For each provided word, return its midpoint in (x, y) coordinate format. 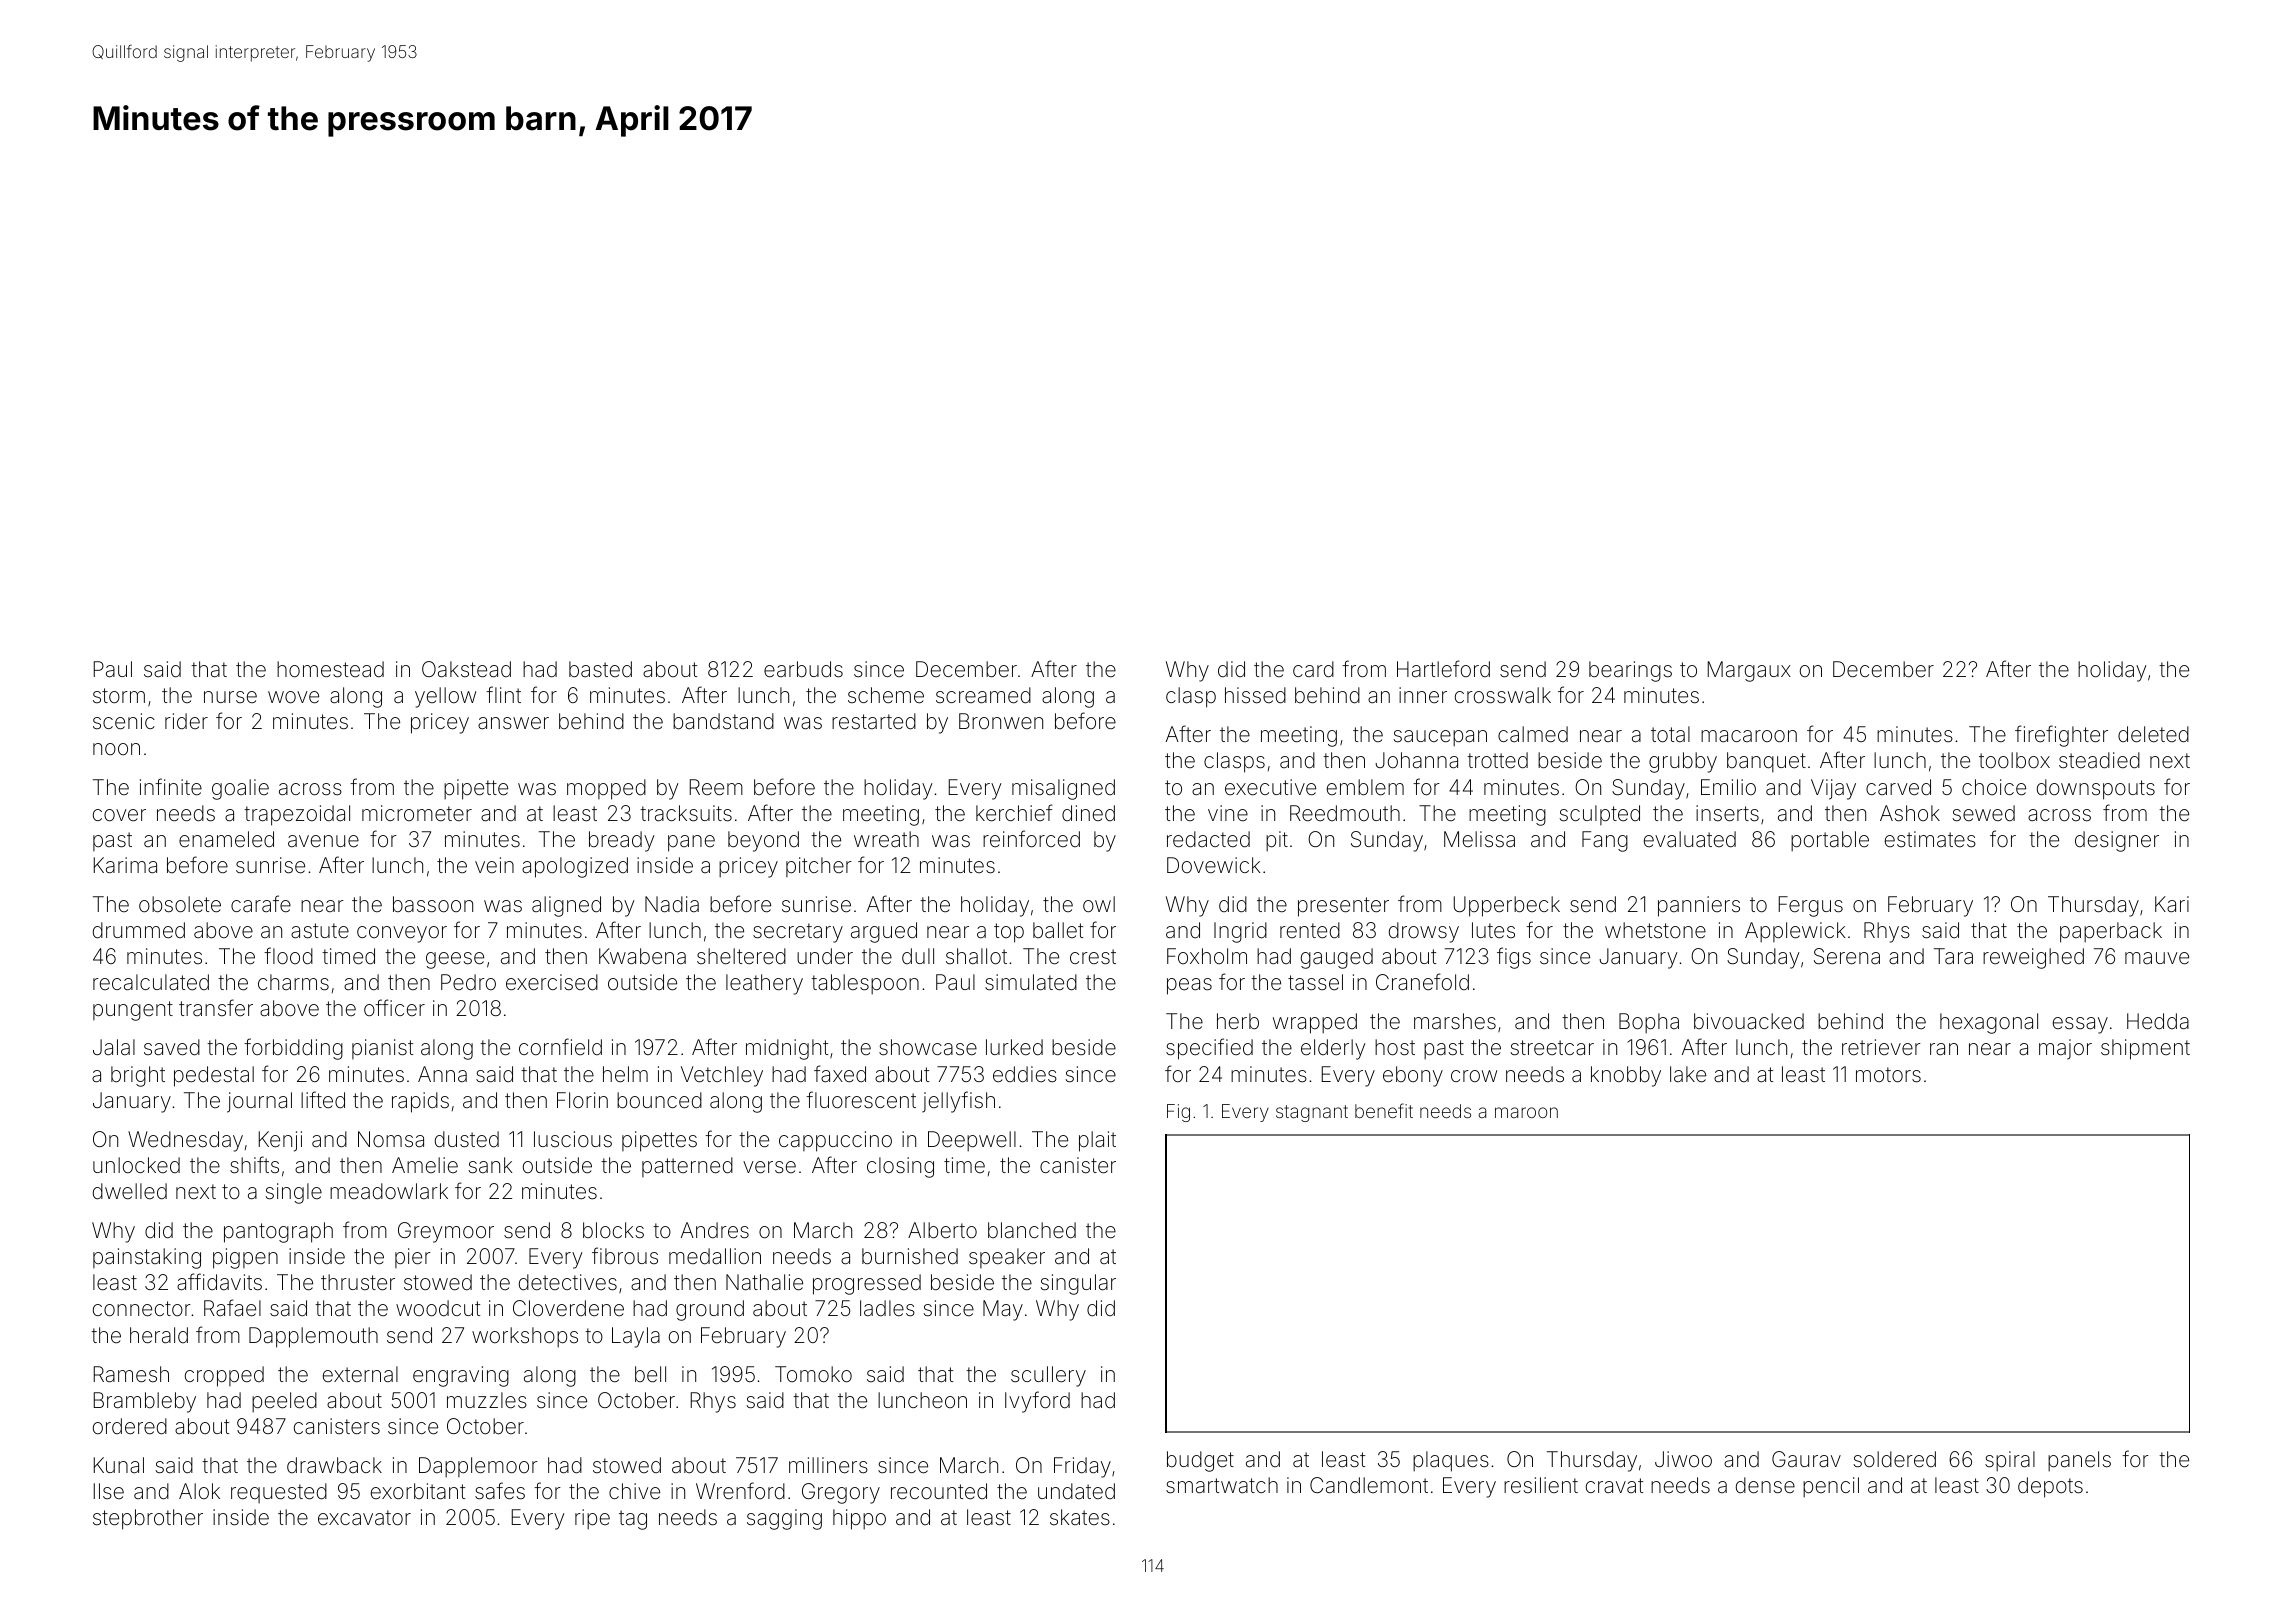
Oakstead (466, 669)
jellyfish (958, 1102)
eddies (1025, 1074)
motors (1888, 1075)
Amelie (425, 1165)
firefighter (2061, 736)
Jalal (114, 1047)
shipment (2145, 1049)
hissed (1255, 695)
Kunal (119, 1465)
